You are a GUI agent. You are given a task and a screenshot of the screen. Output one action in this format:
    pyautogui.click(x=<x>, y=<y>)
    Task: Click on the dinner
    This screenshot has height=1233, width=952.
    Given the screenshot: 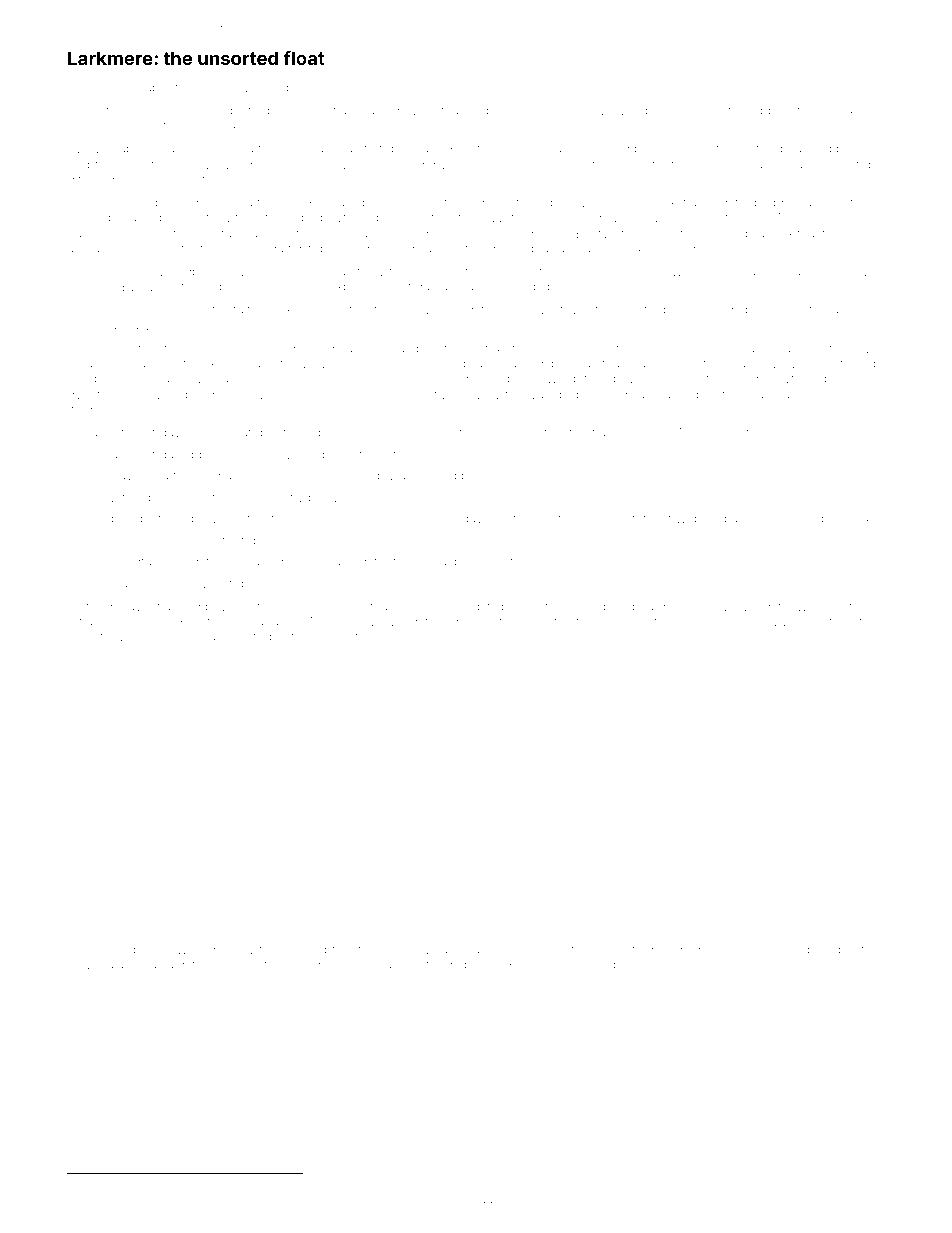 What is the action you would take?
    pyautogui.click(x=346, y=88)
